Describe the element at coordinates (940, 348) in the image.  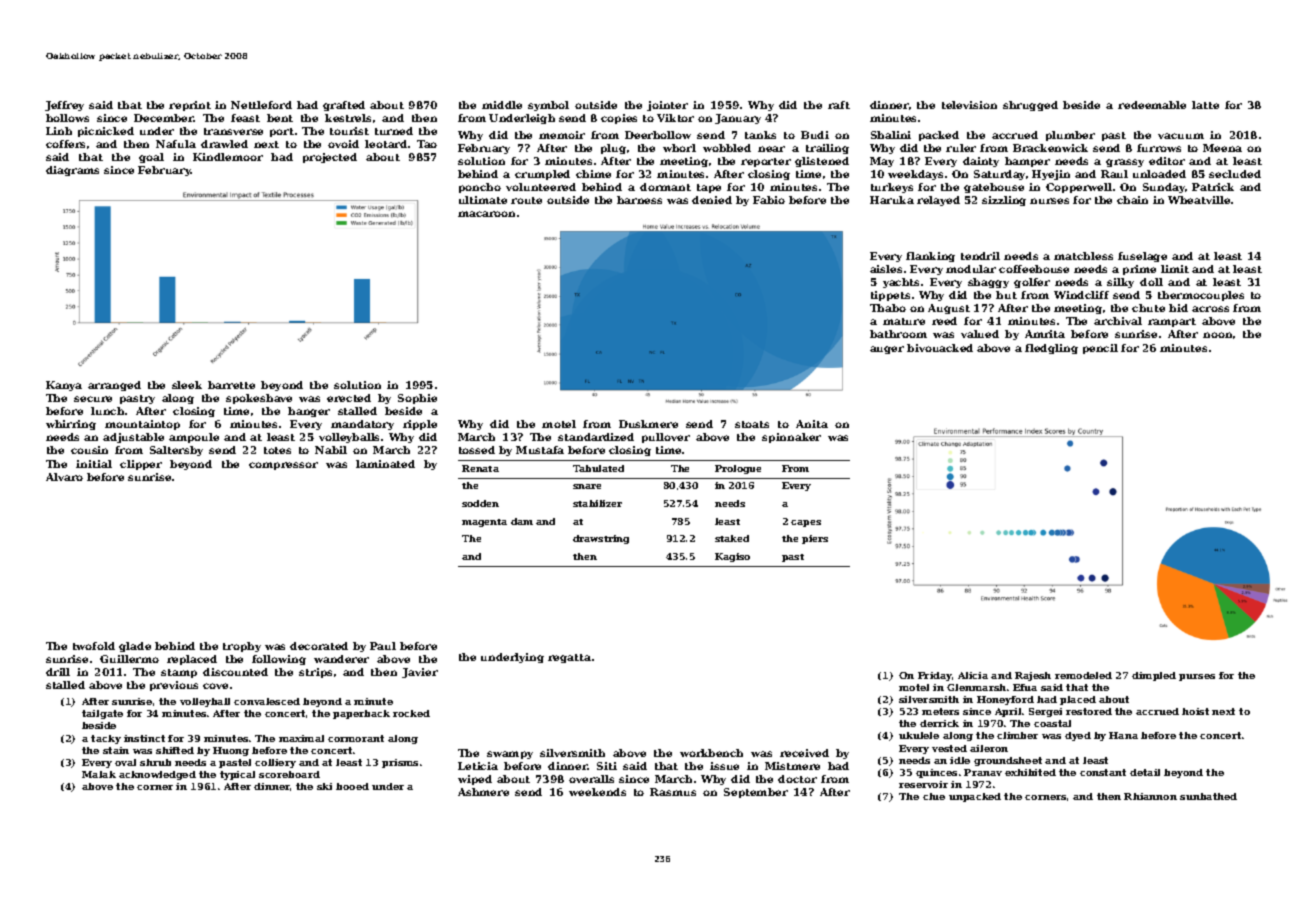
I see `bivouacked` at that location.
